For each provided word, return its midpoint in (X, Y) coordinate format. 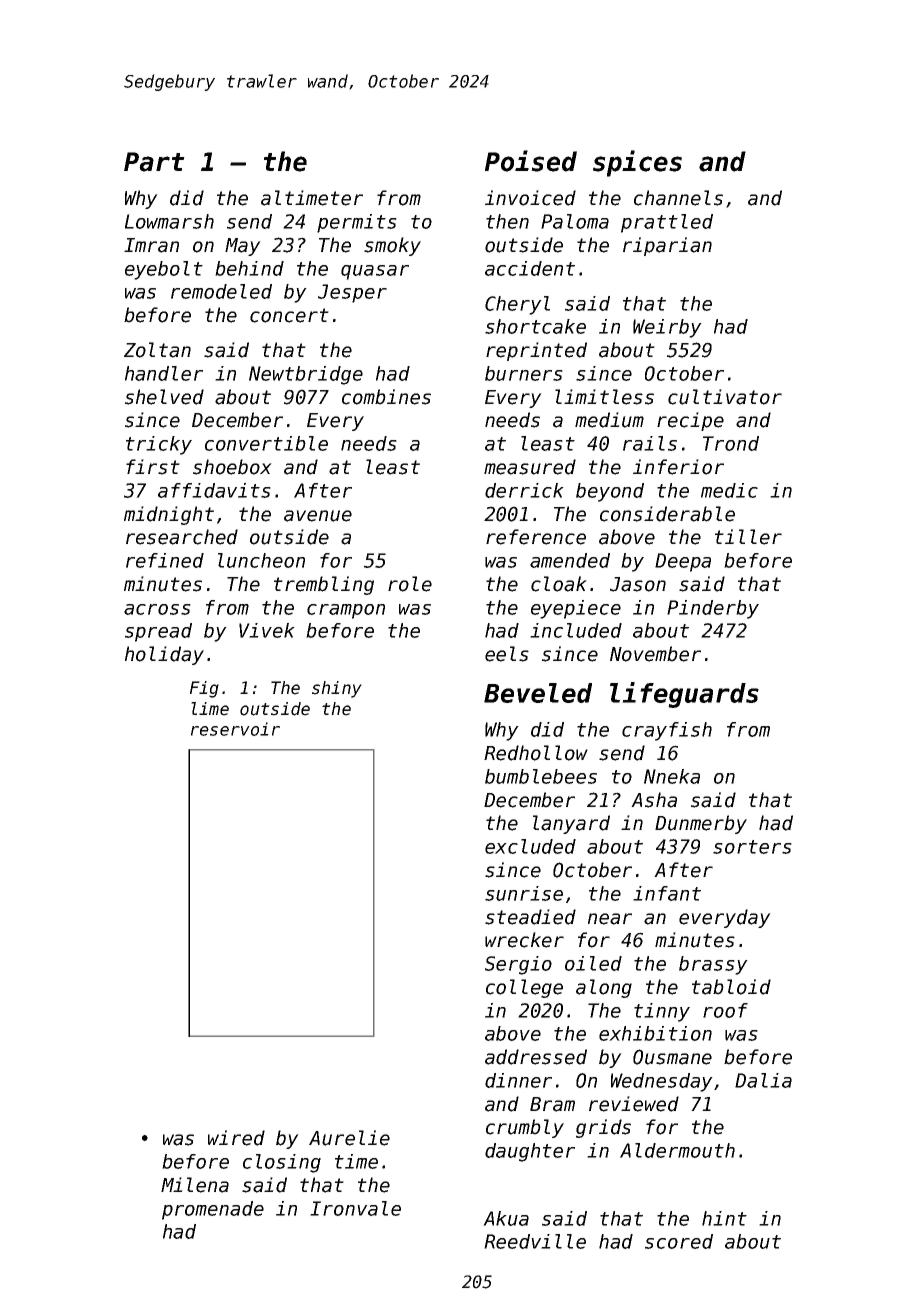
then (507, 221)
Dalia (763, 1080)
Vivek (267, 630)
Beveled (538, 693)
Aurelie (349, 1138)
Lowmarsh (169, 221)
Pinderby (713, 609)
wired (236, 1138)
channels (678, 198)
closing (282, 1163)
